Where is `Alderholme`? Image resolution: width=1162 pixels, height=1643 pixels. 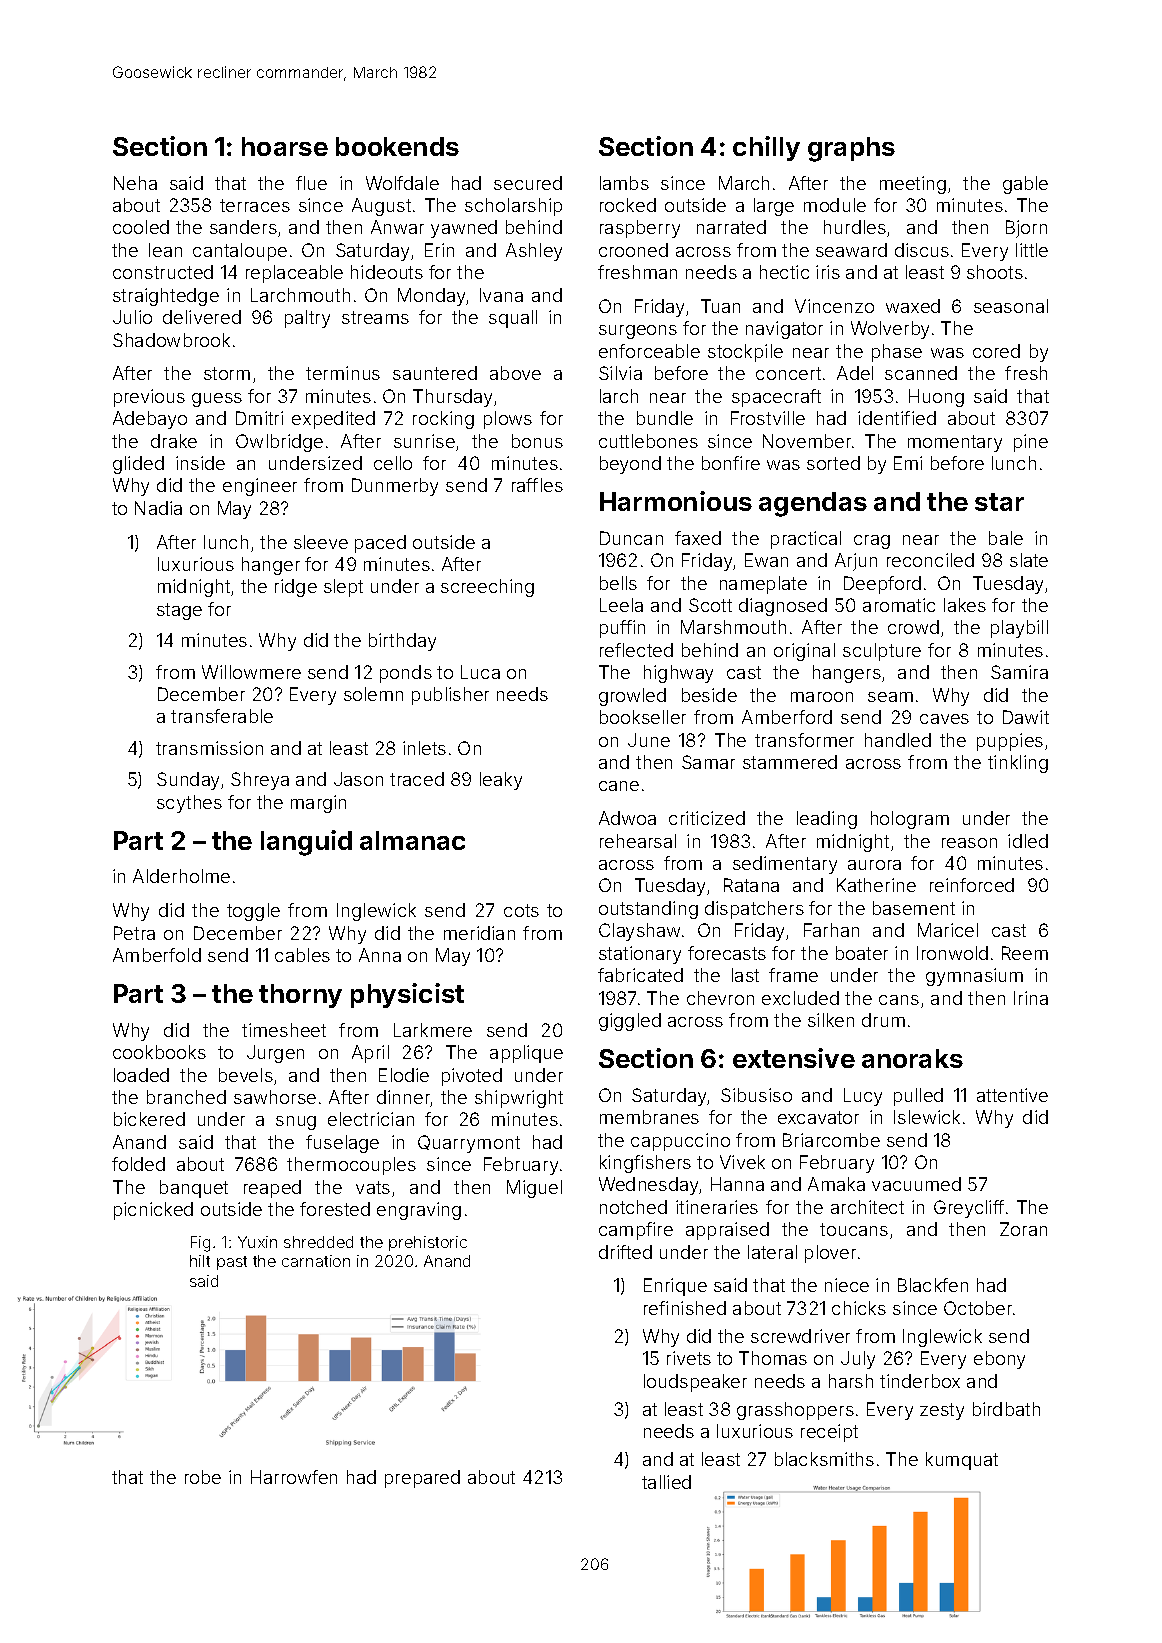
Alderholme is located at coordinates (181, 876).
